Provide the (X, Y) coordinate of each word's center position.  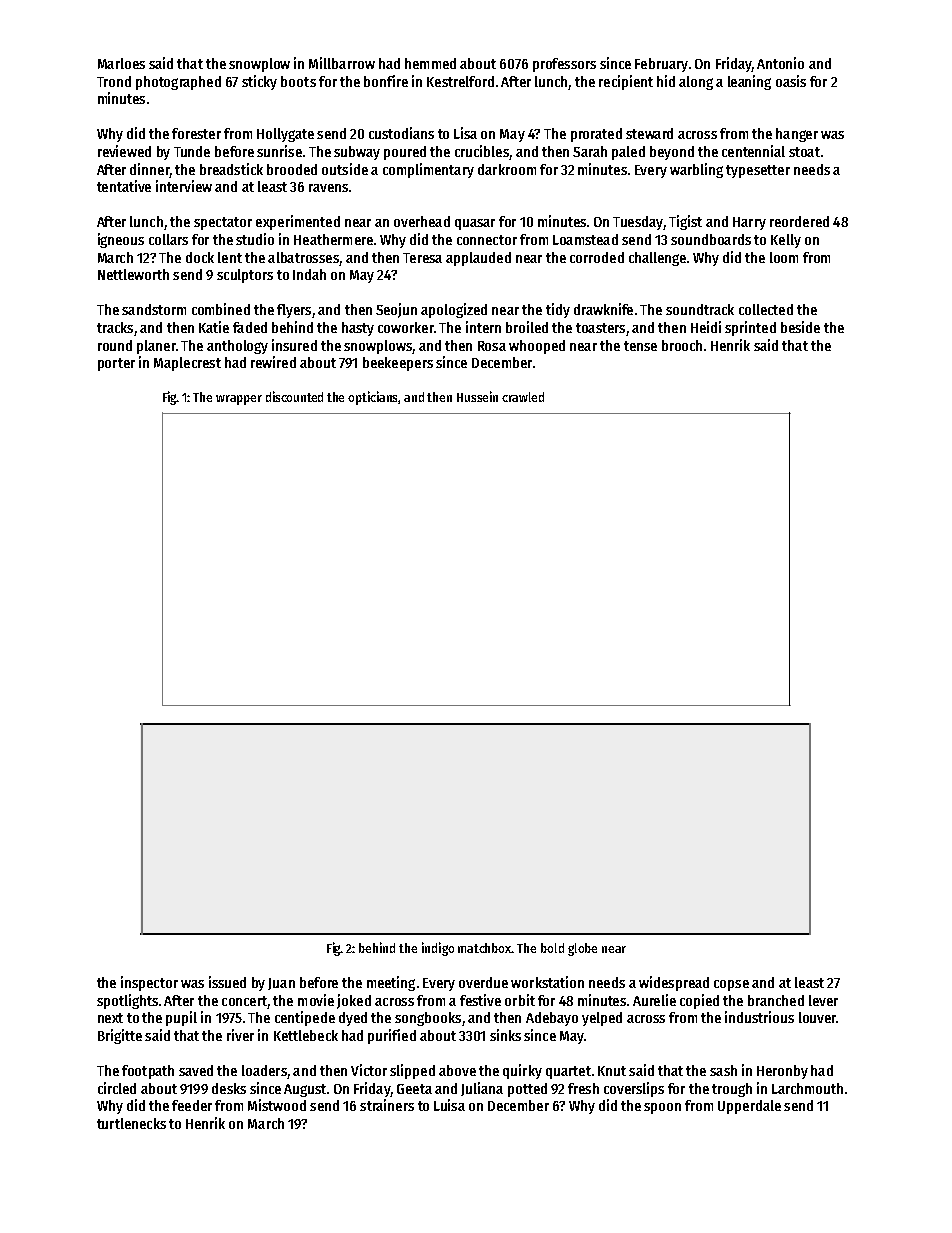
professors (564, 65)
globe (582, 949)
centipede (305, 1018)
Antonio (780, 63)
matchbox (485, 948)
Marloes (121, 63)
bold (552, 948)
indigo (438, 949)
